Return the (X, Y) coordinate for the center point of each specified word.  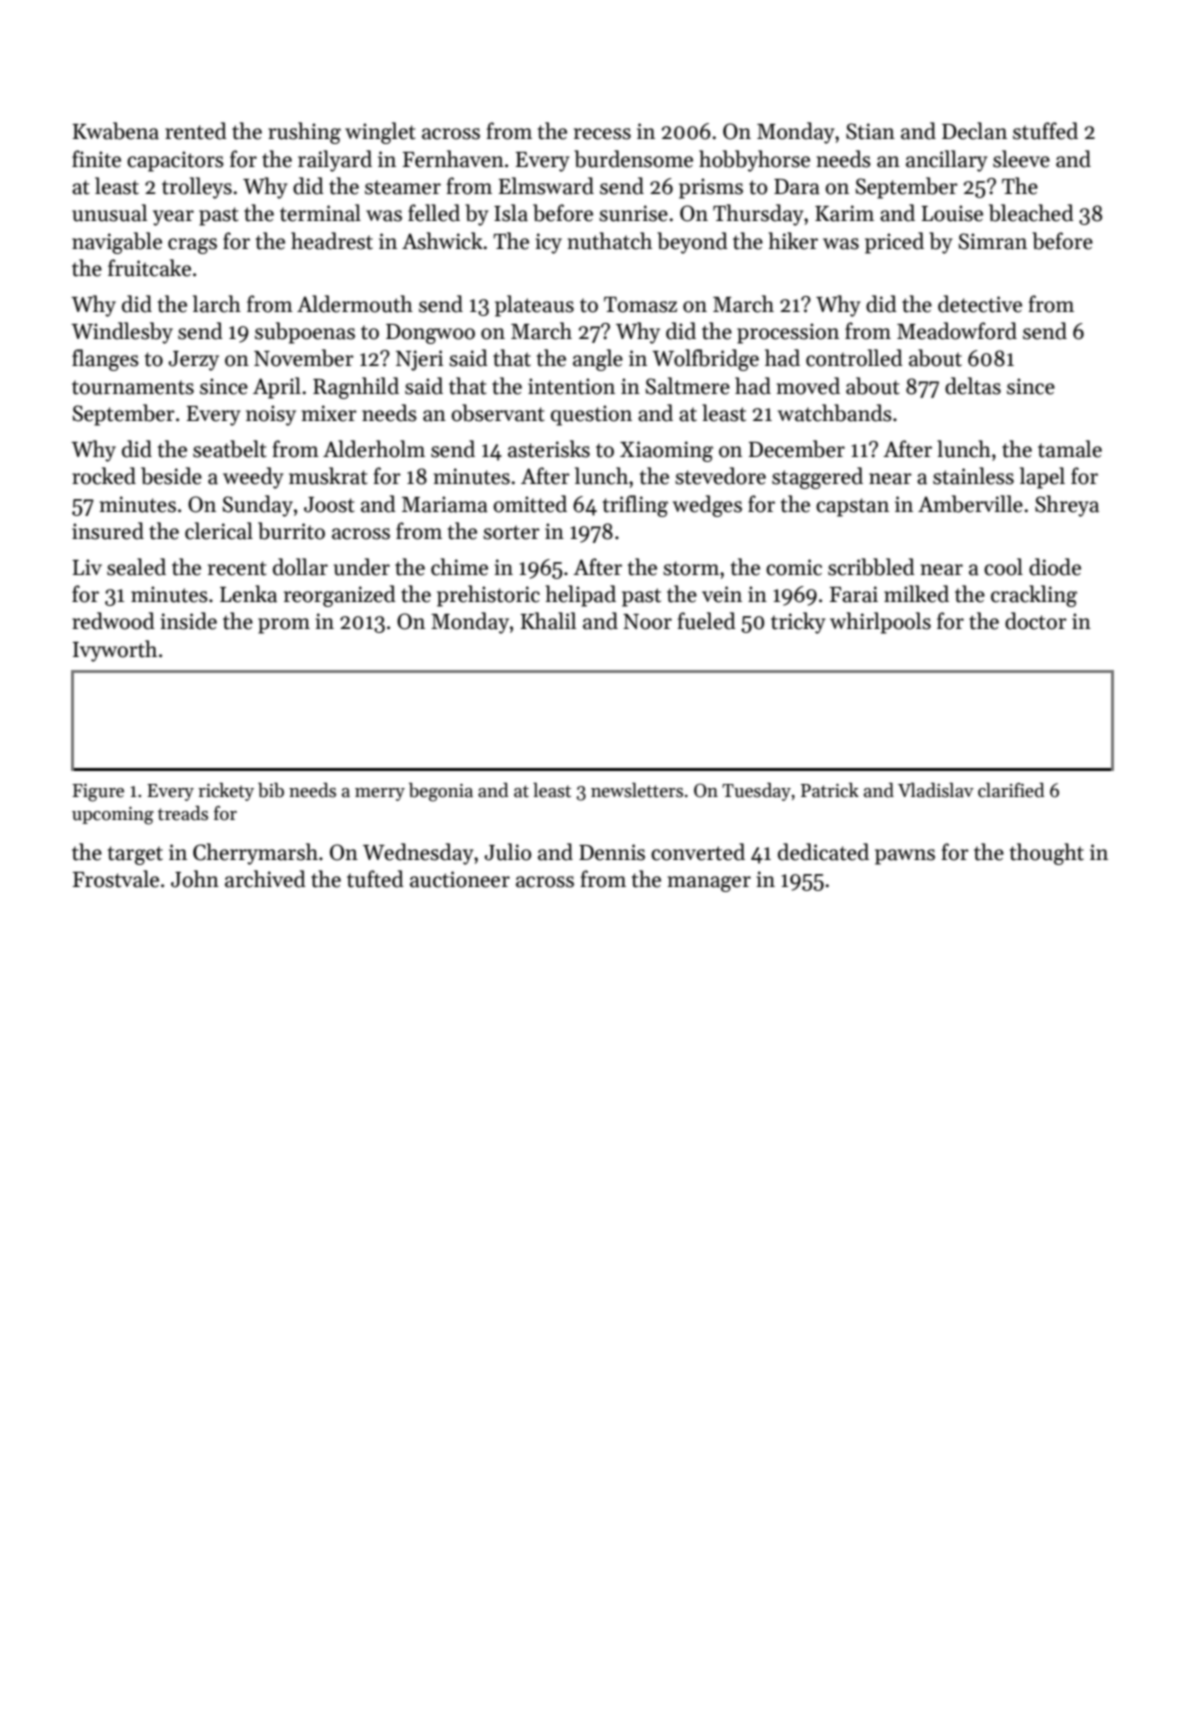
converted (698, 852)
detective (980, 304)
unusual (109, 213)
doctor (1036, 621)
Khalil (548, 621)
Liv (87, 567)
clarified (1011, 790)
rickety (226, 792)
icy (549, 243)
